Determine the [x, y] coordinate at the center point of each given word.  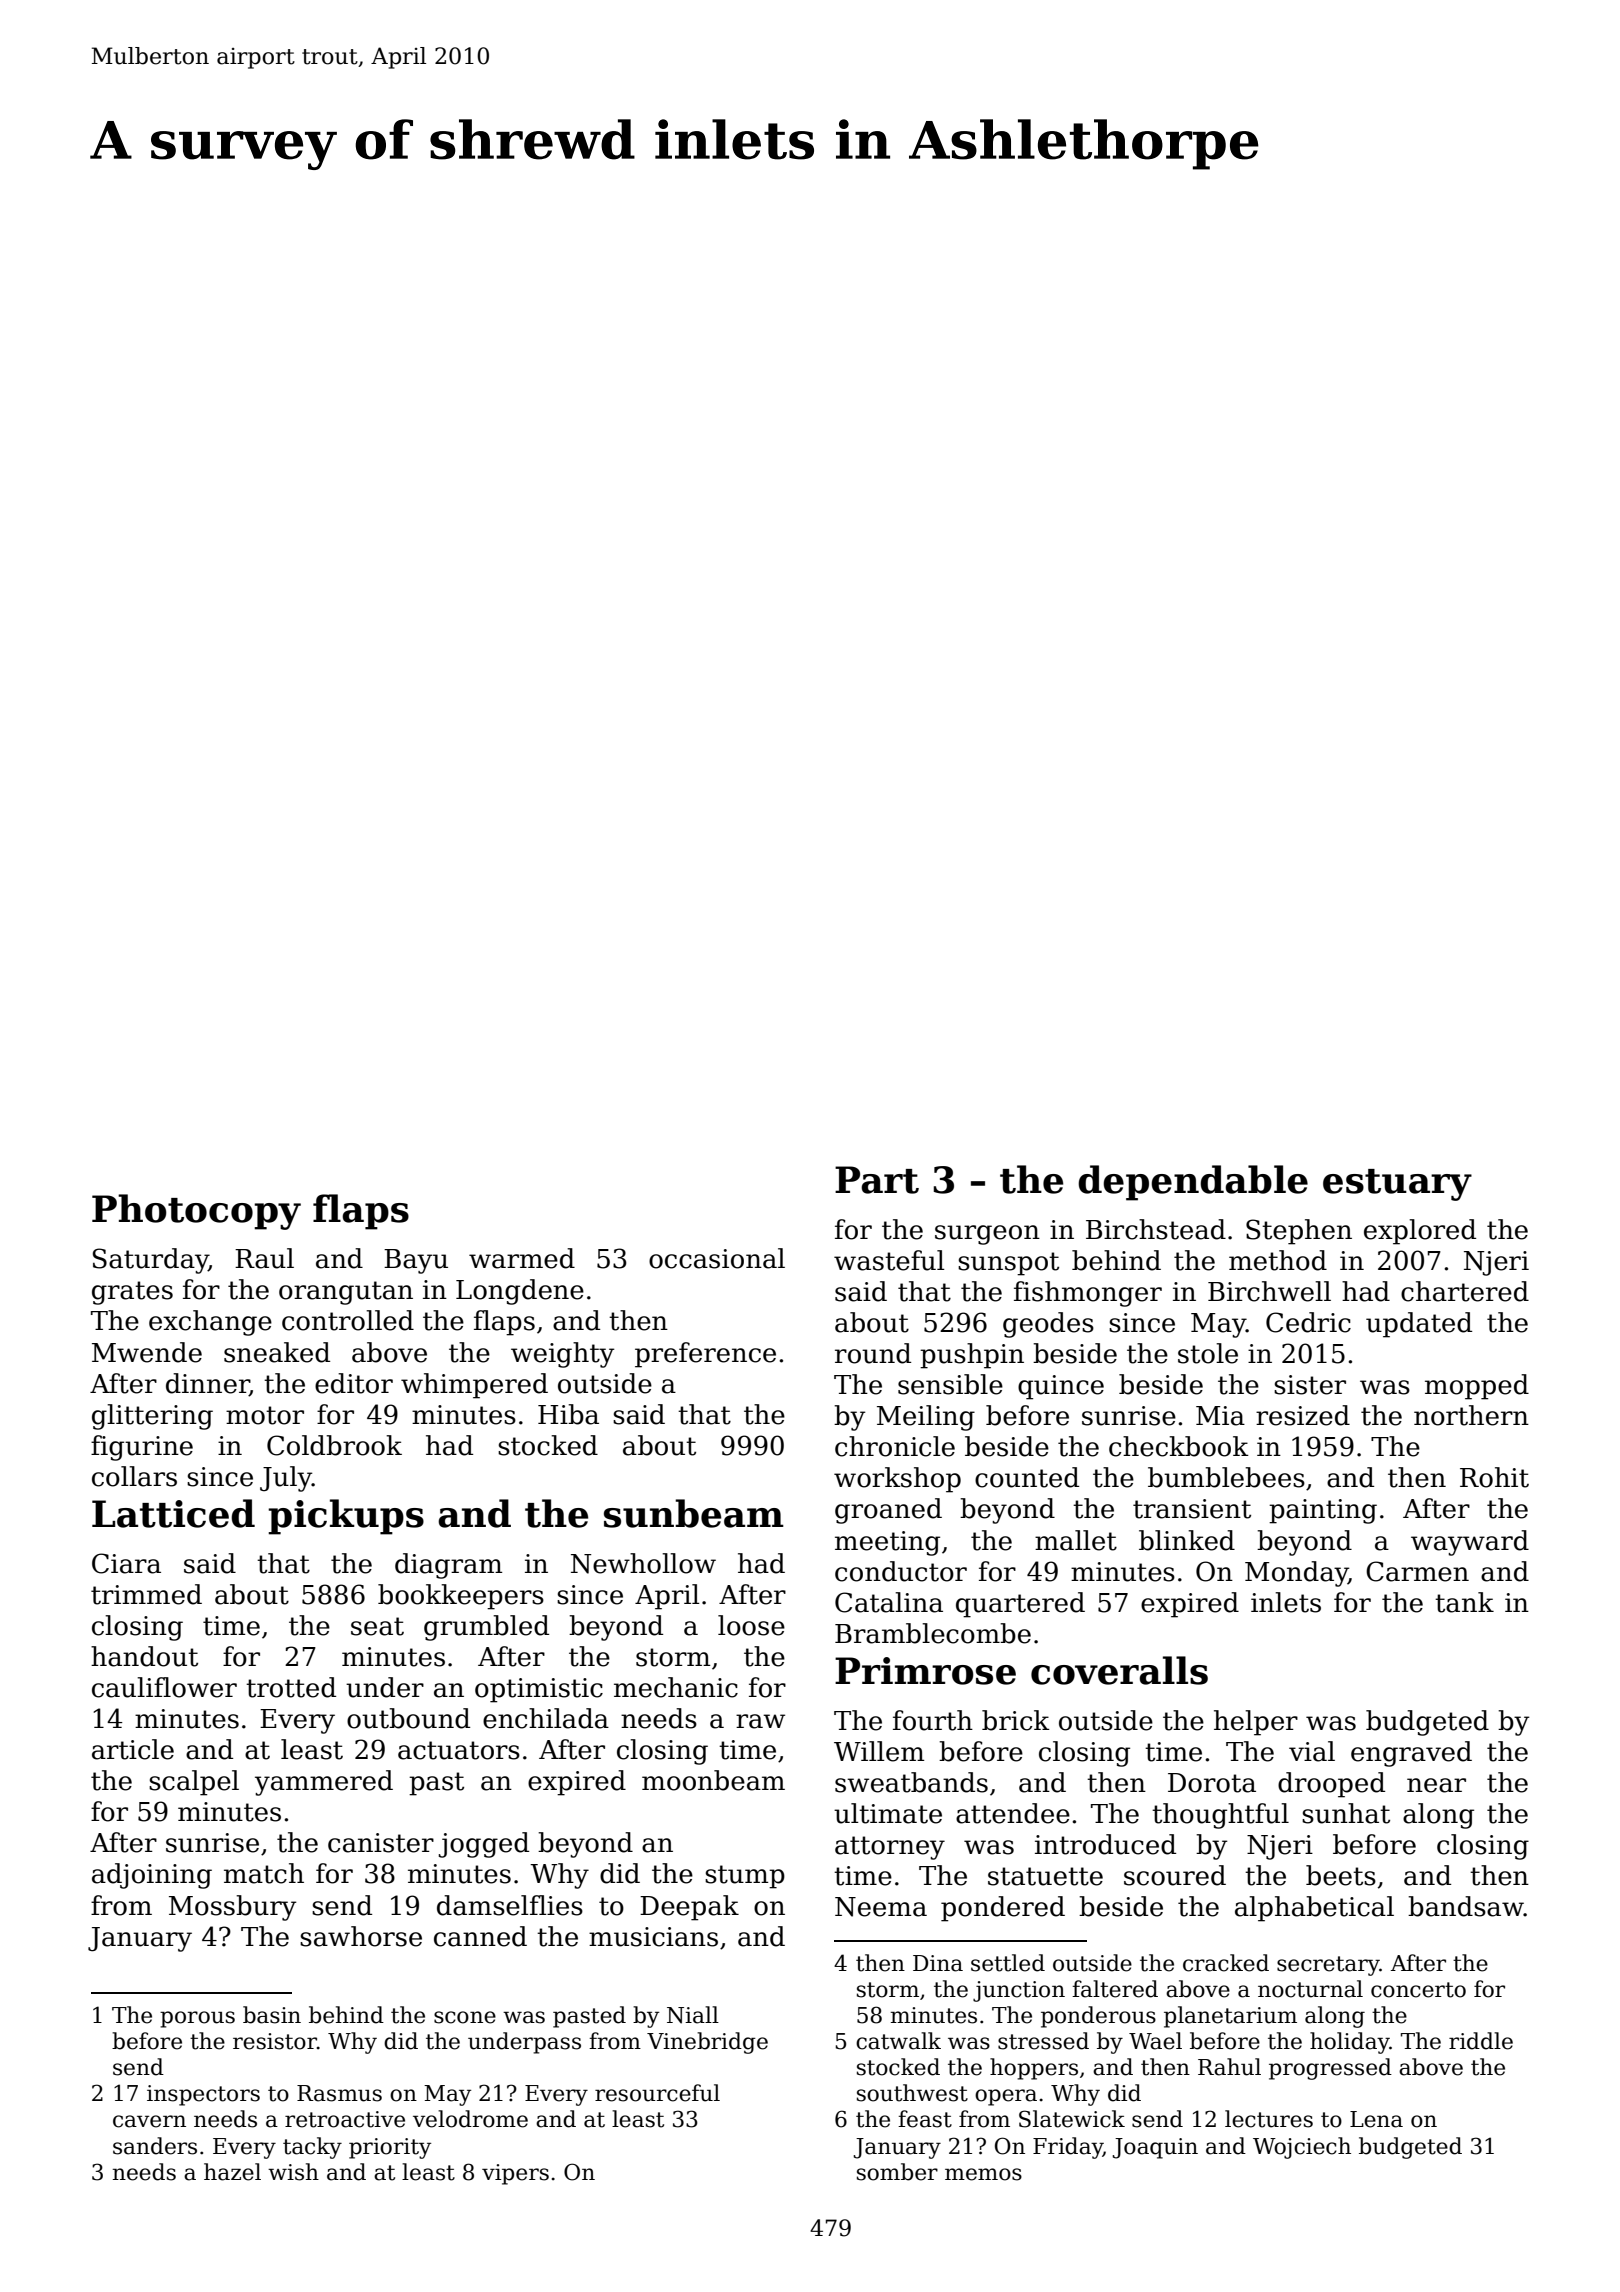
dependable [1193, 1183]
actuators [459, 1750]
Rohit [1494, 1477]
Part [877, 1180]
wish [293, 2172]
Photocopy [196, 1212]
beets [1341, 1875]
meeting [887, 1543]
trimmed [146, 1594]
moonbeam [713, 1780]
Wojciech [1302, 2148]
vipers [515, 2174]
